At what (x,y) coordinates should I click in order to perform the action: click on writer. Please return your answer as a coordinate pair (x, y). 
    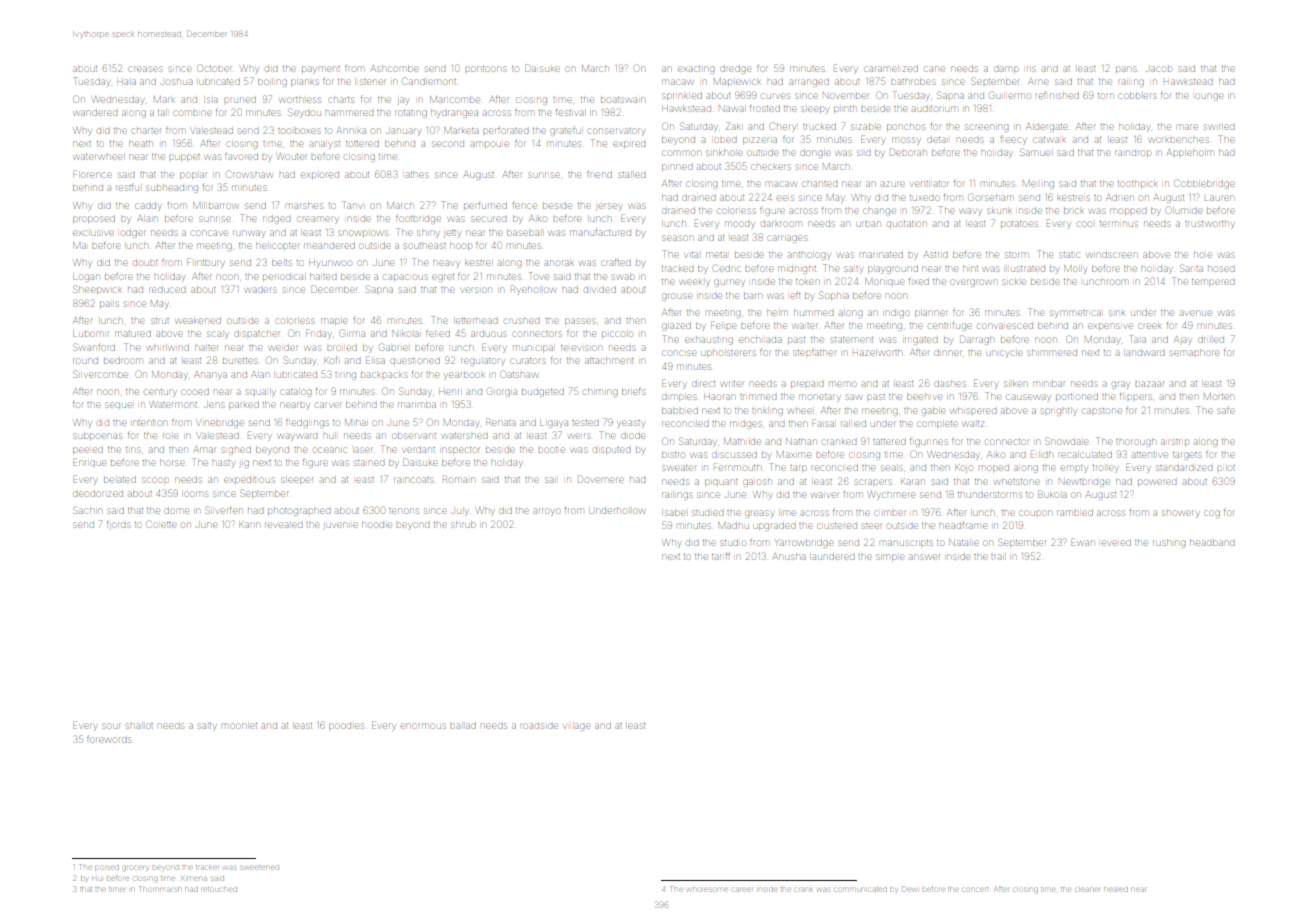
    Looking at the image, I should click on (732, 384).
